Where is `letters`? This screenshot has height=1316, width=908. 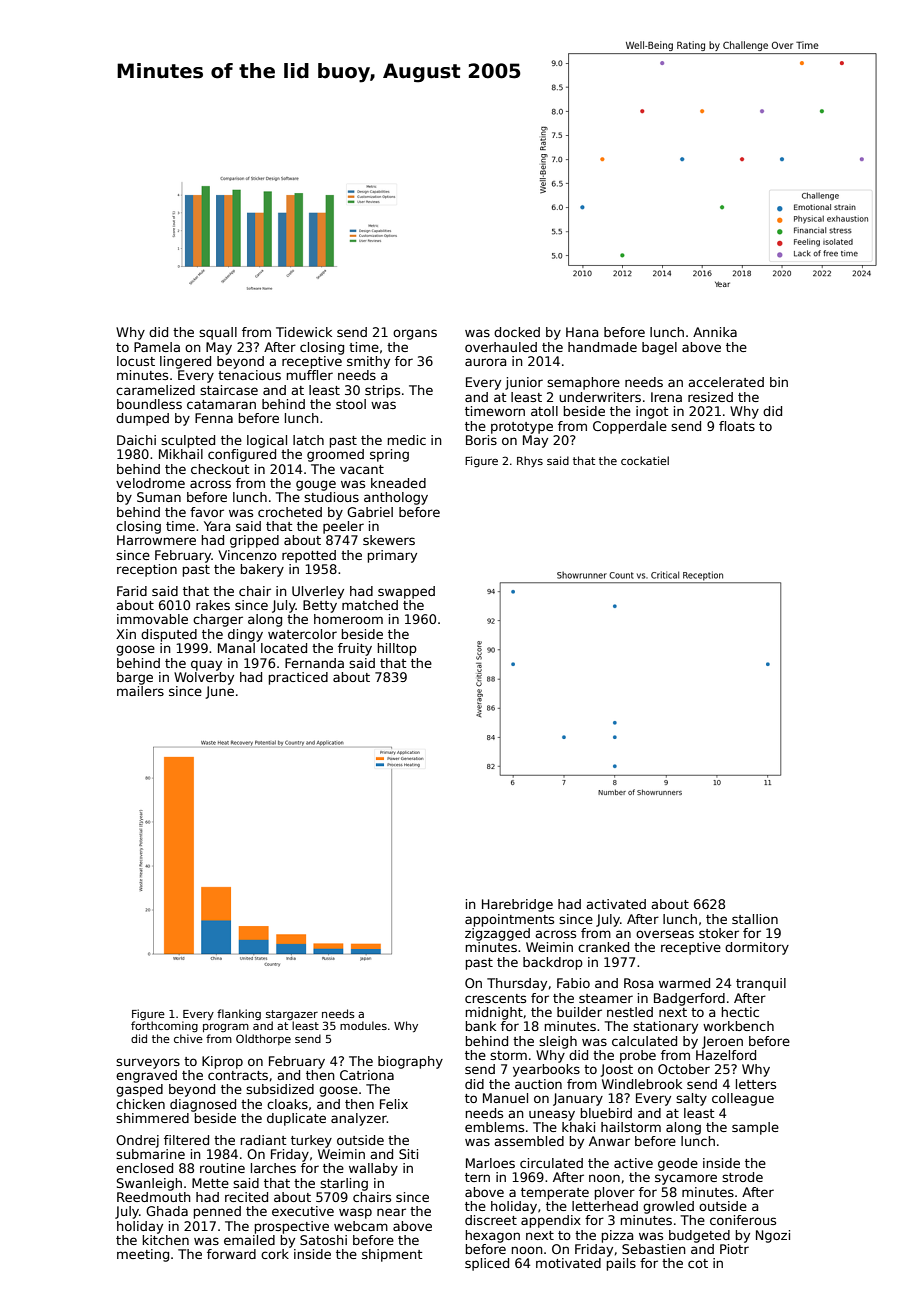
letters is located at coordinates (756, 1084).
